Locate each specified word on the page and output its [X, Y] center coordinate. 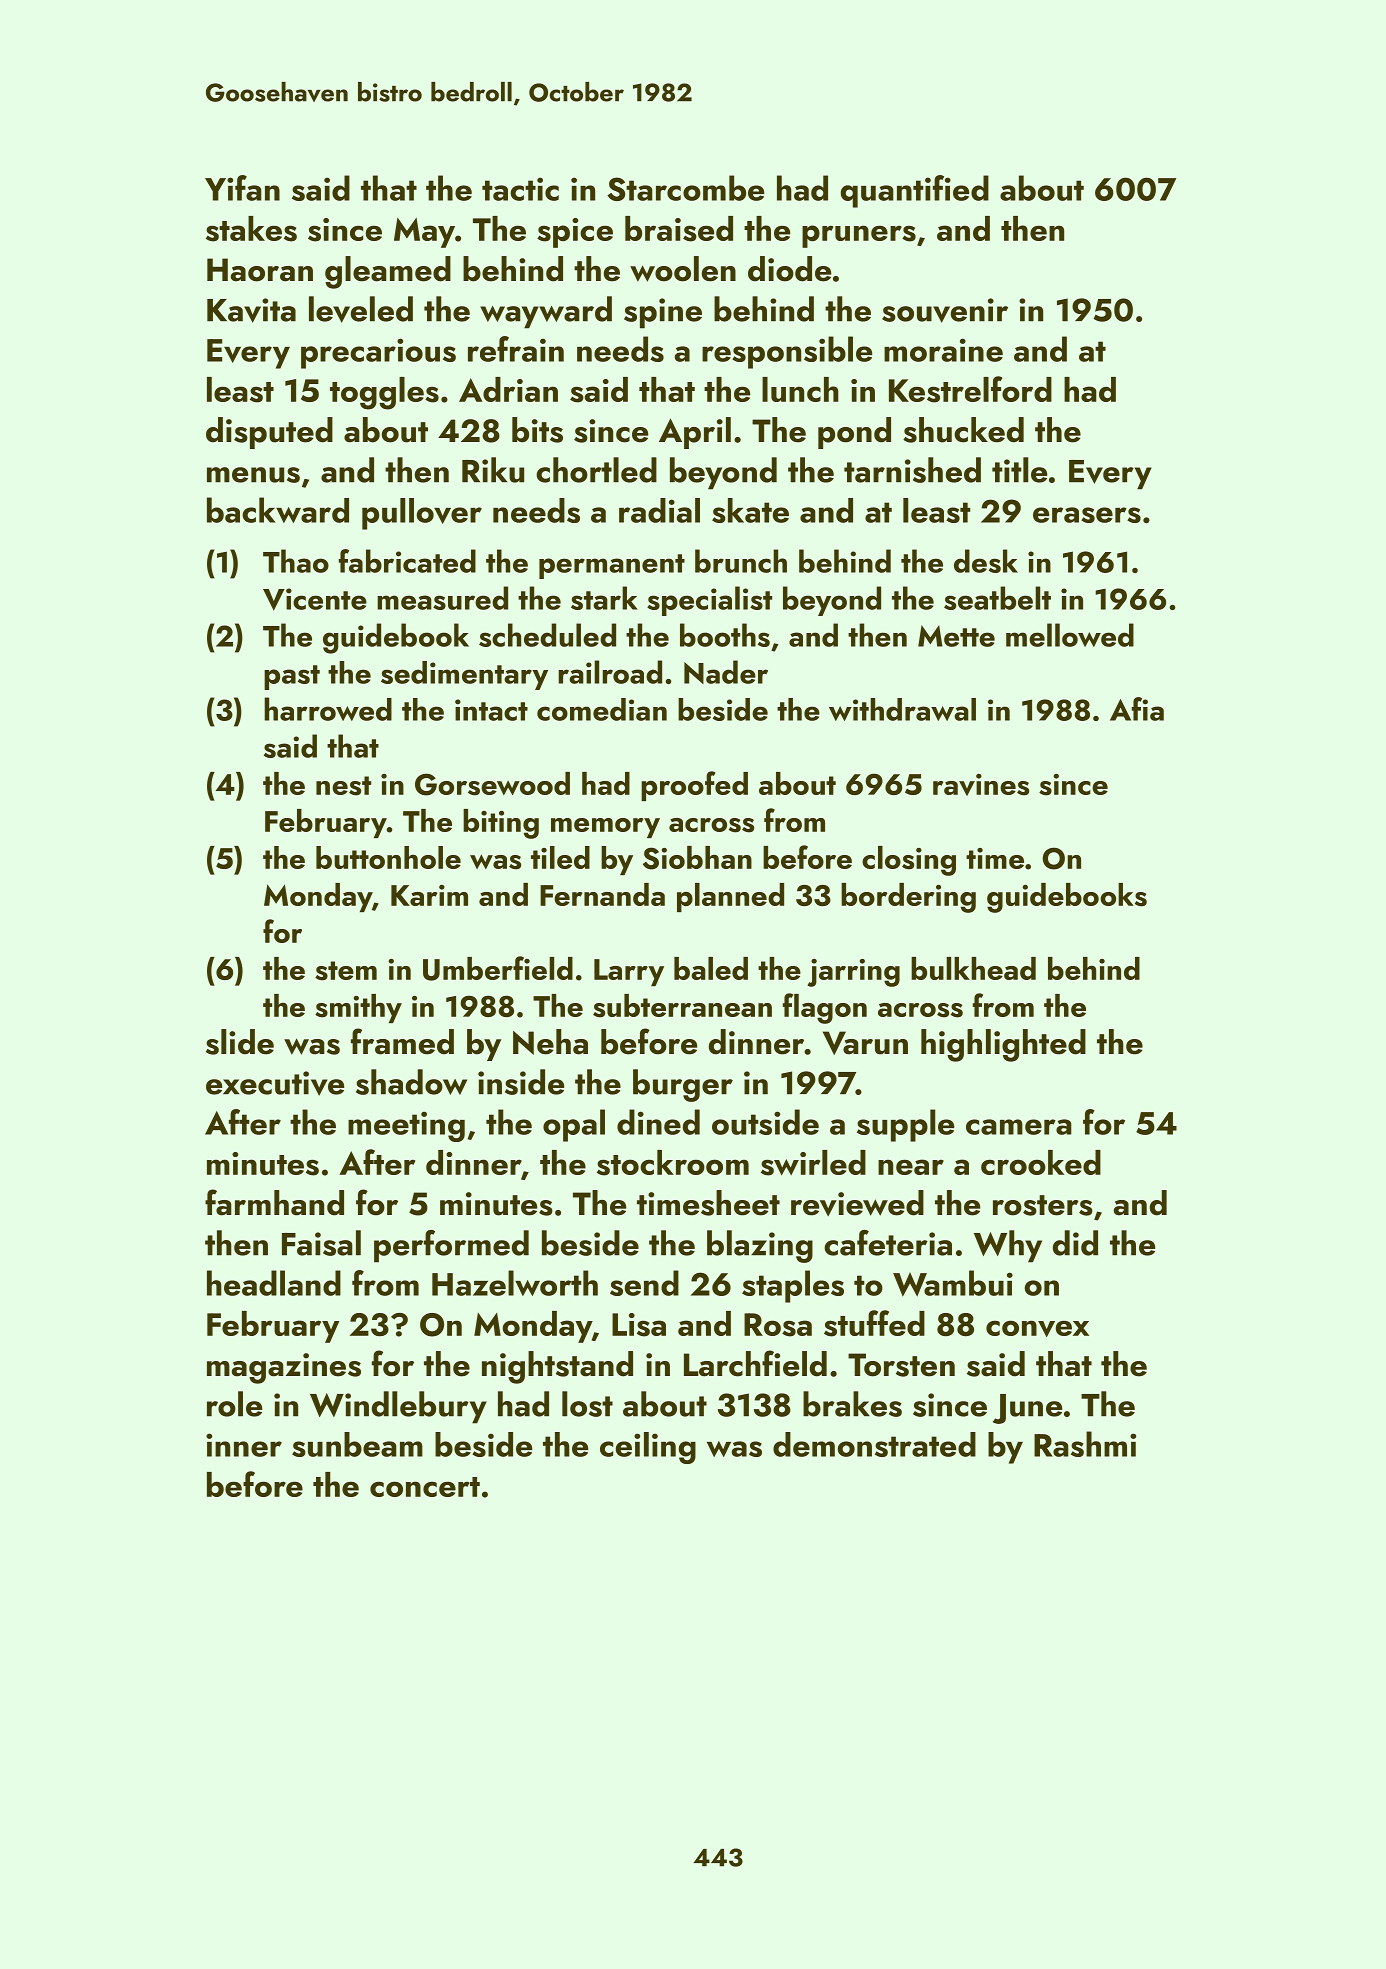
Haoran [260, 270]
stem [346, 971]
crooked [1041, 1162]
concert [425, 1487]
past [292, 677]
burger [683, 1085]
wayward [546, 312]
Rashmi [1085, 1444]
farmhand [274, 1202]
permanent [612, 566]
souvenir [945, 310]
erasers [1087, 515]
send [644, 1283]
